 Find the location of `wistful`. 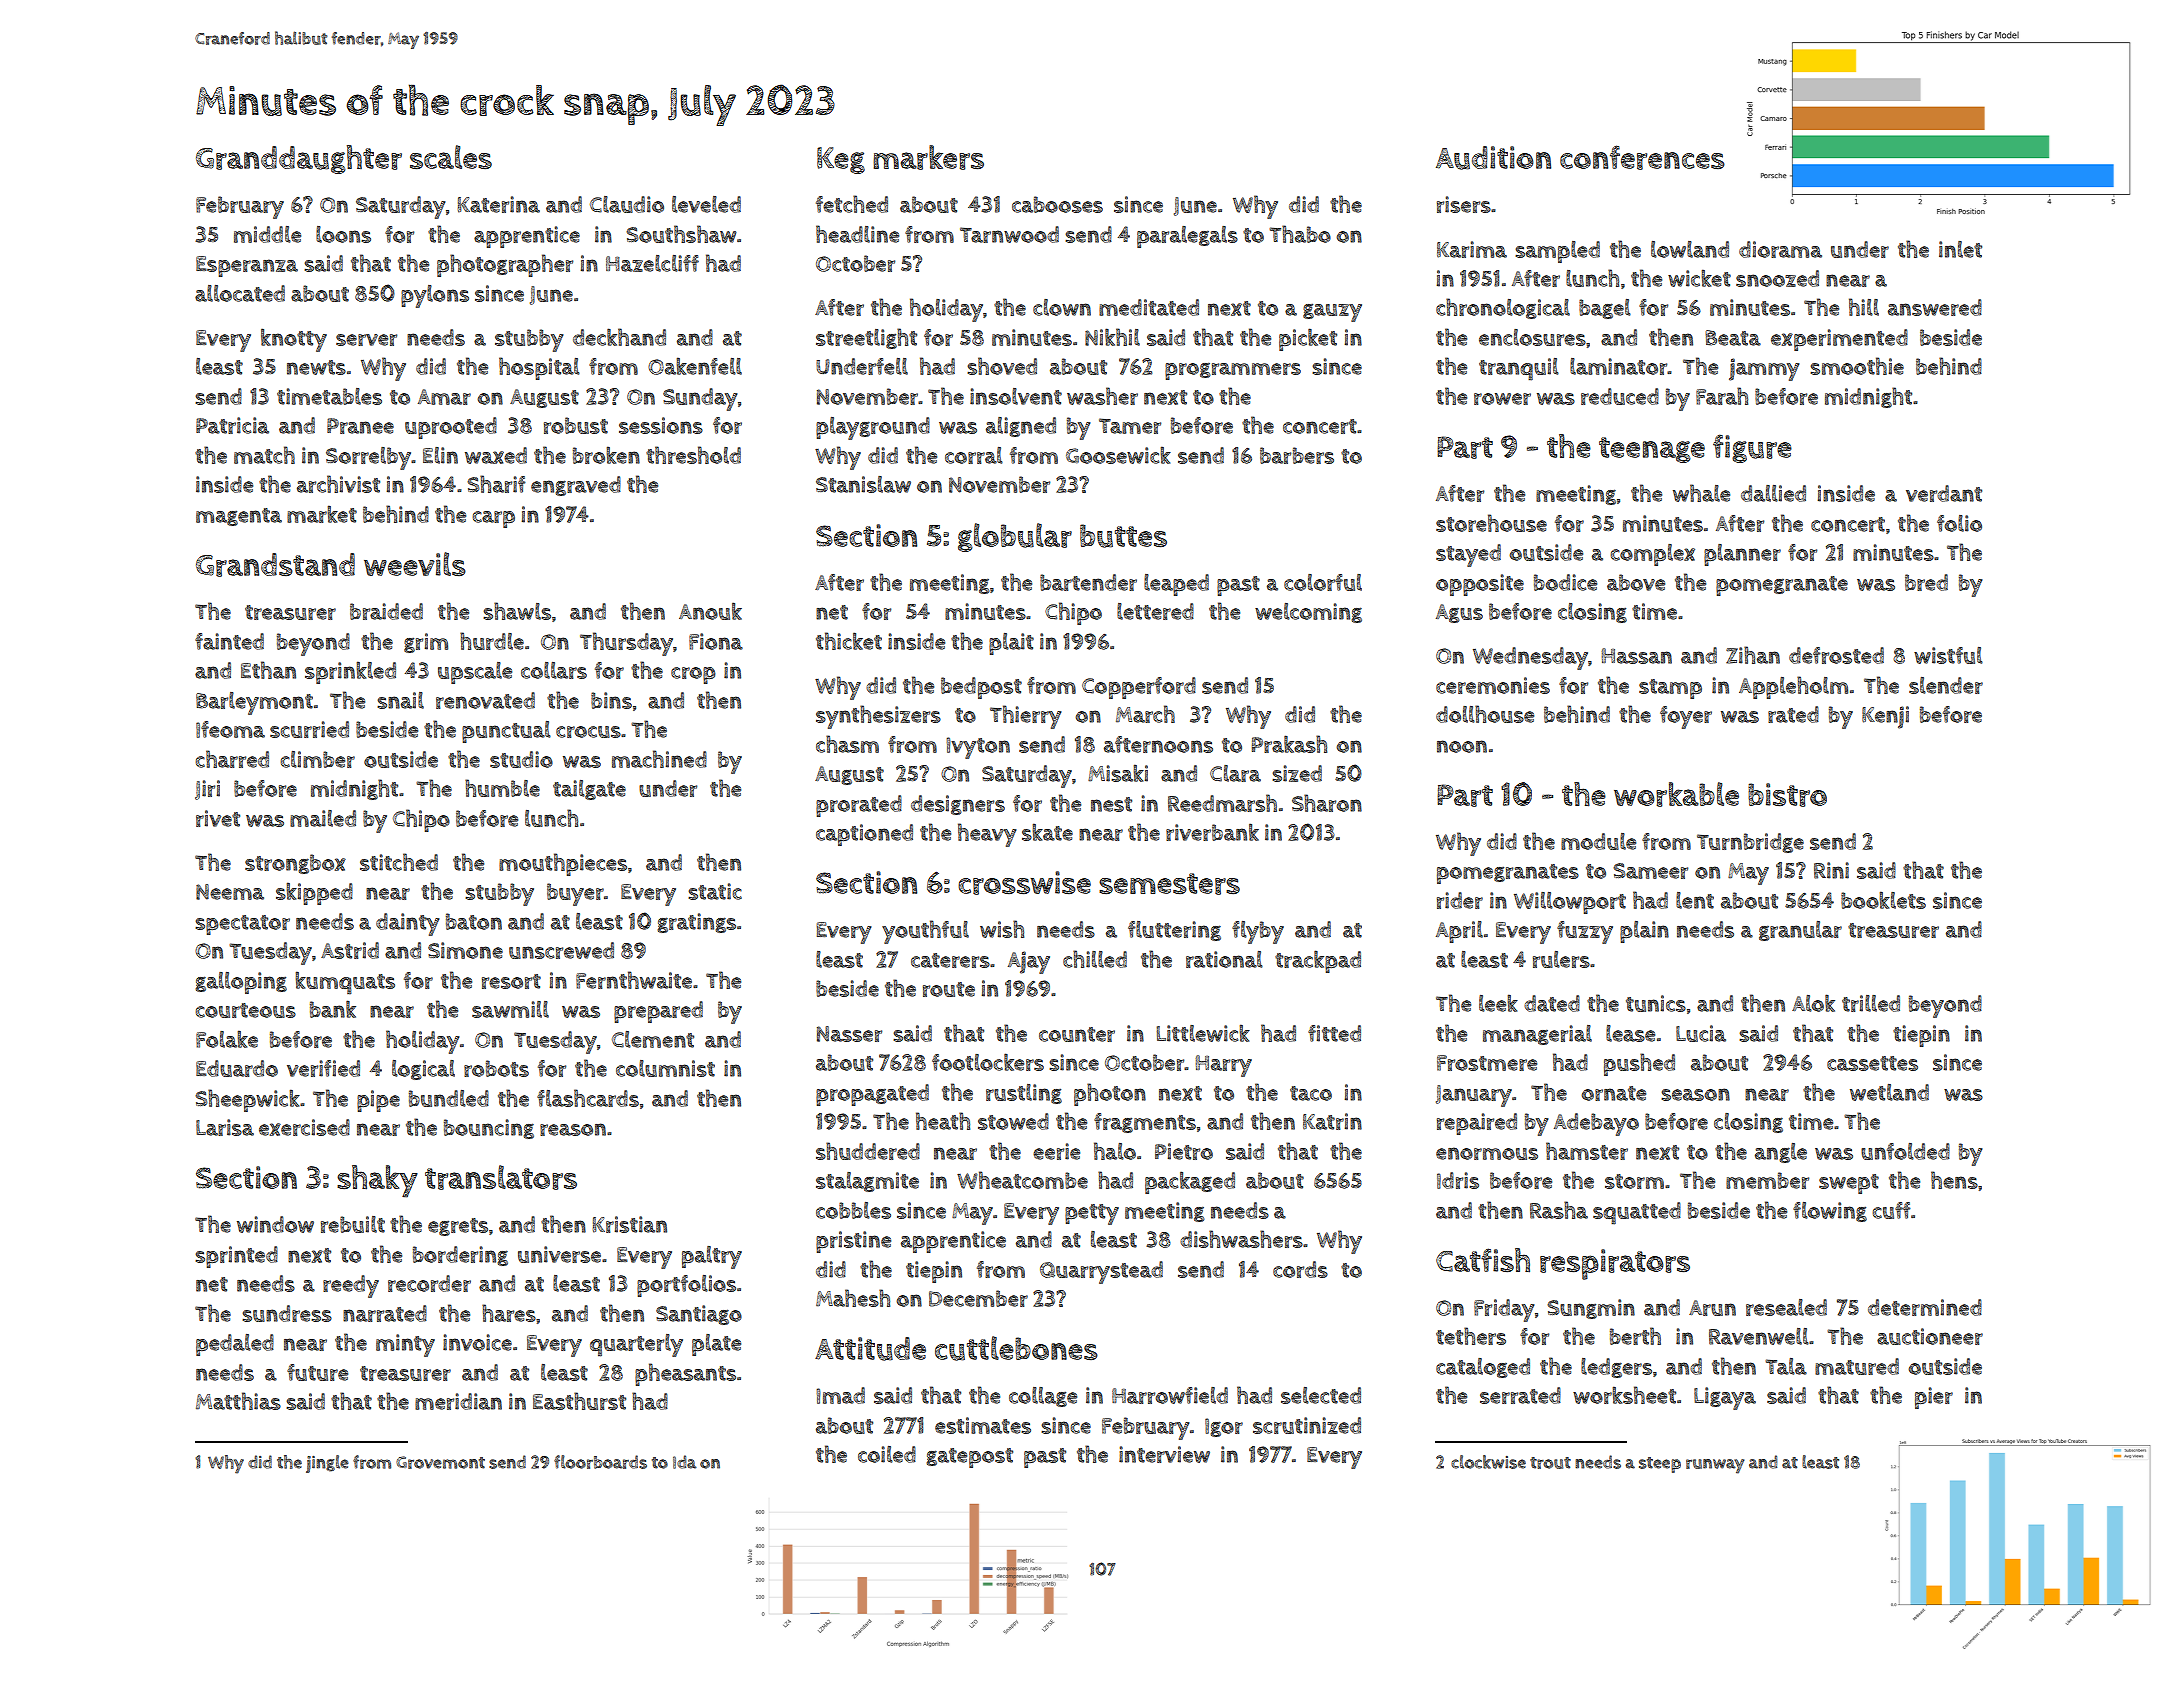

wistful is located at coordinates (1948, 655).
